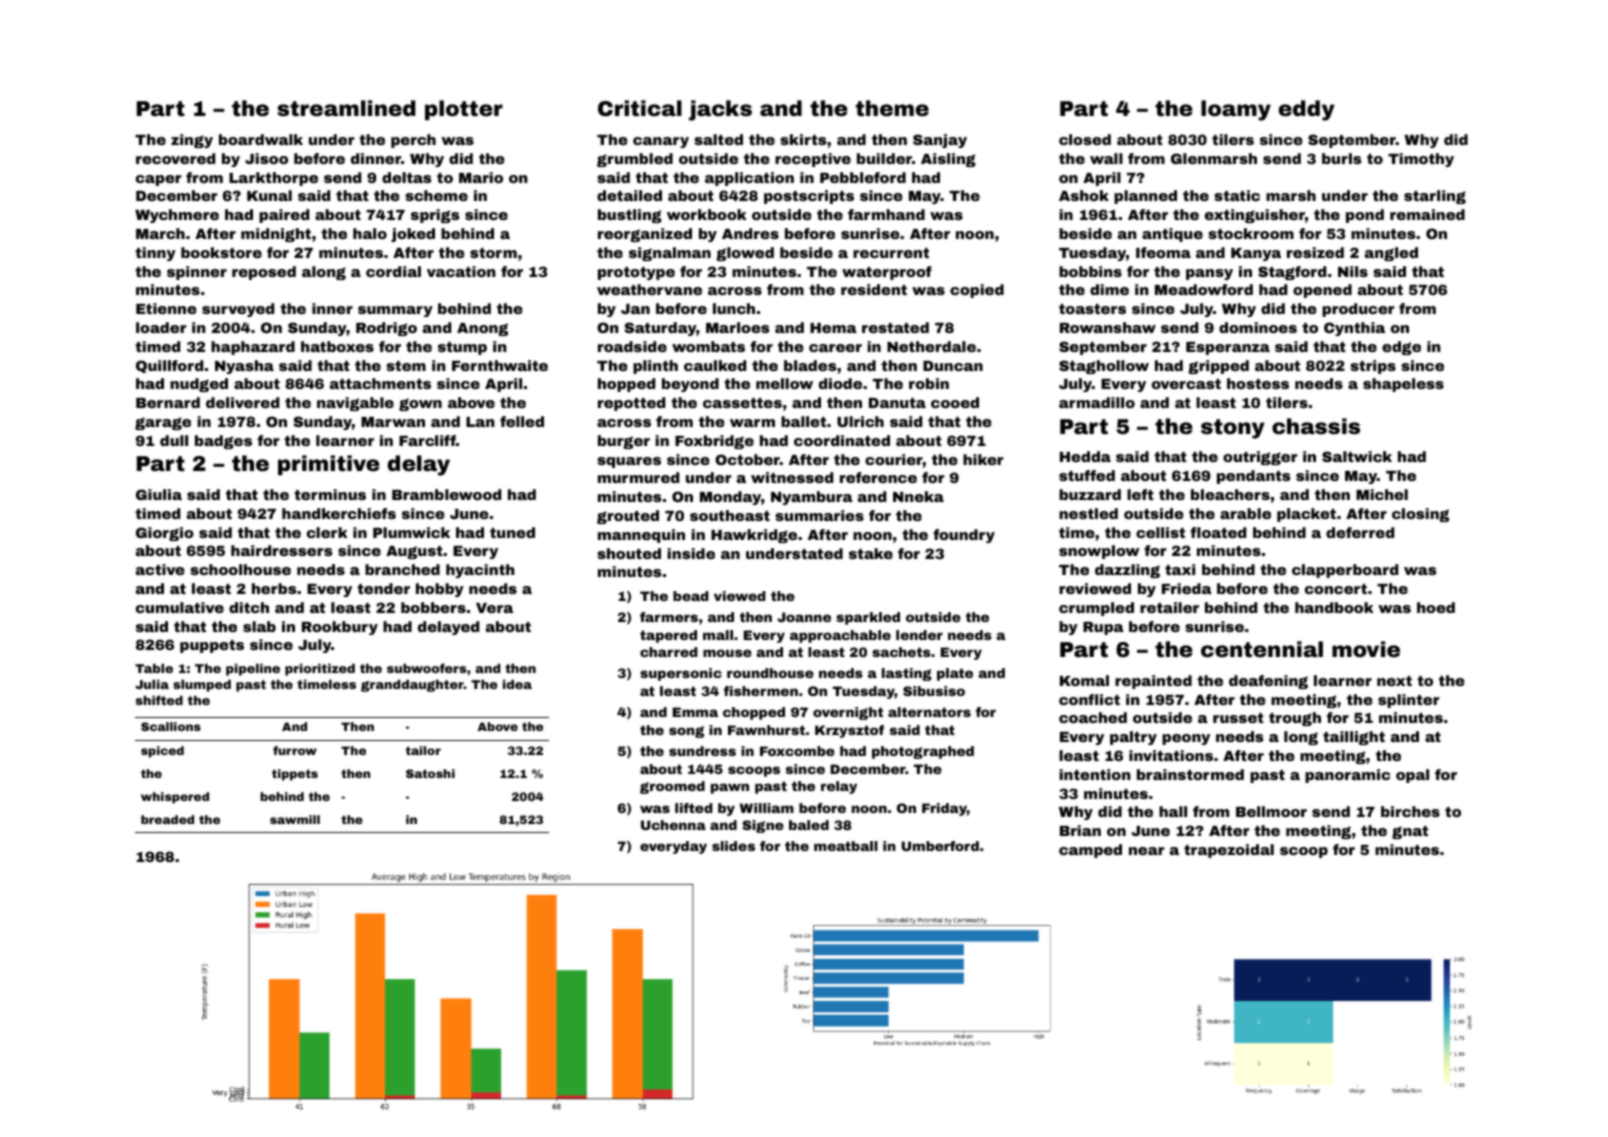  What do you see at coordinates (730, 515) in the screenshot?
I see `southeast` at bounding box center [730, 515].
